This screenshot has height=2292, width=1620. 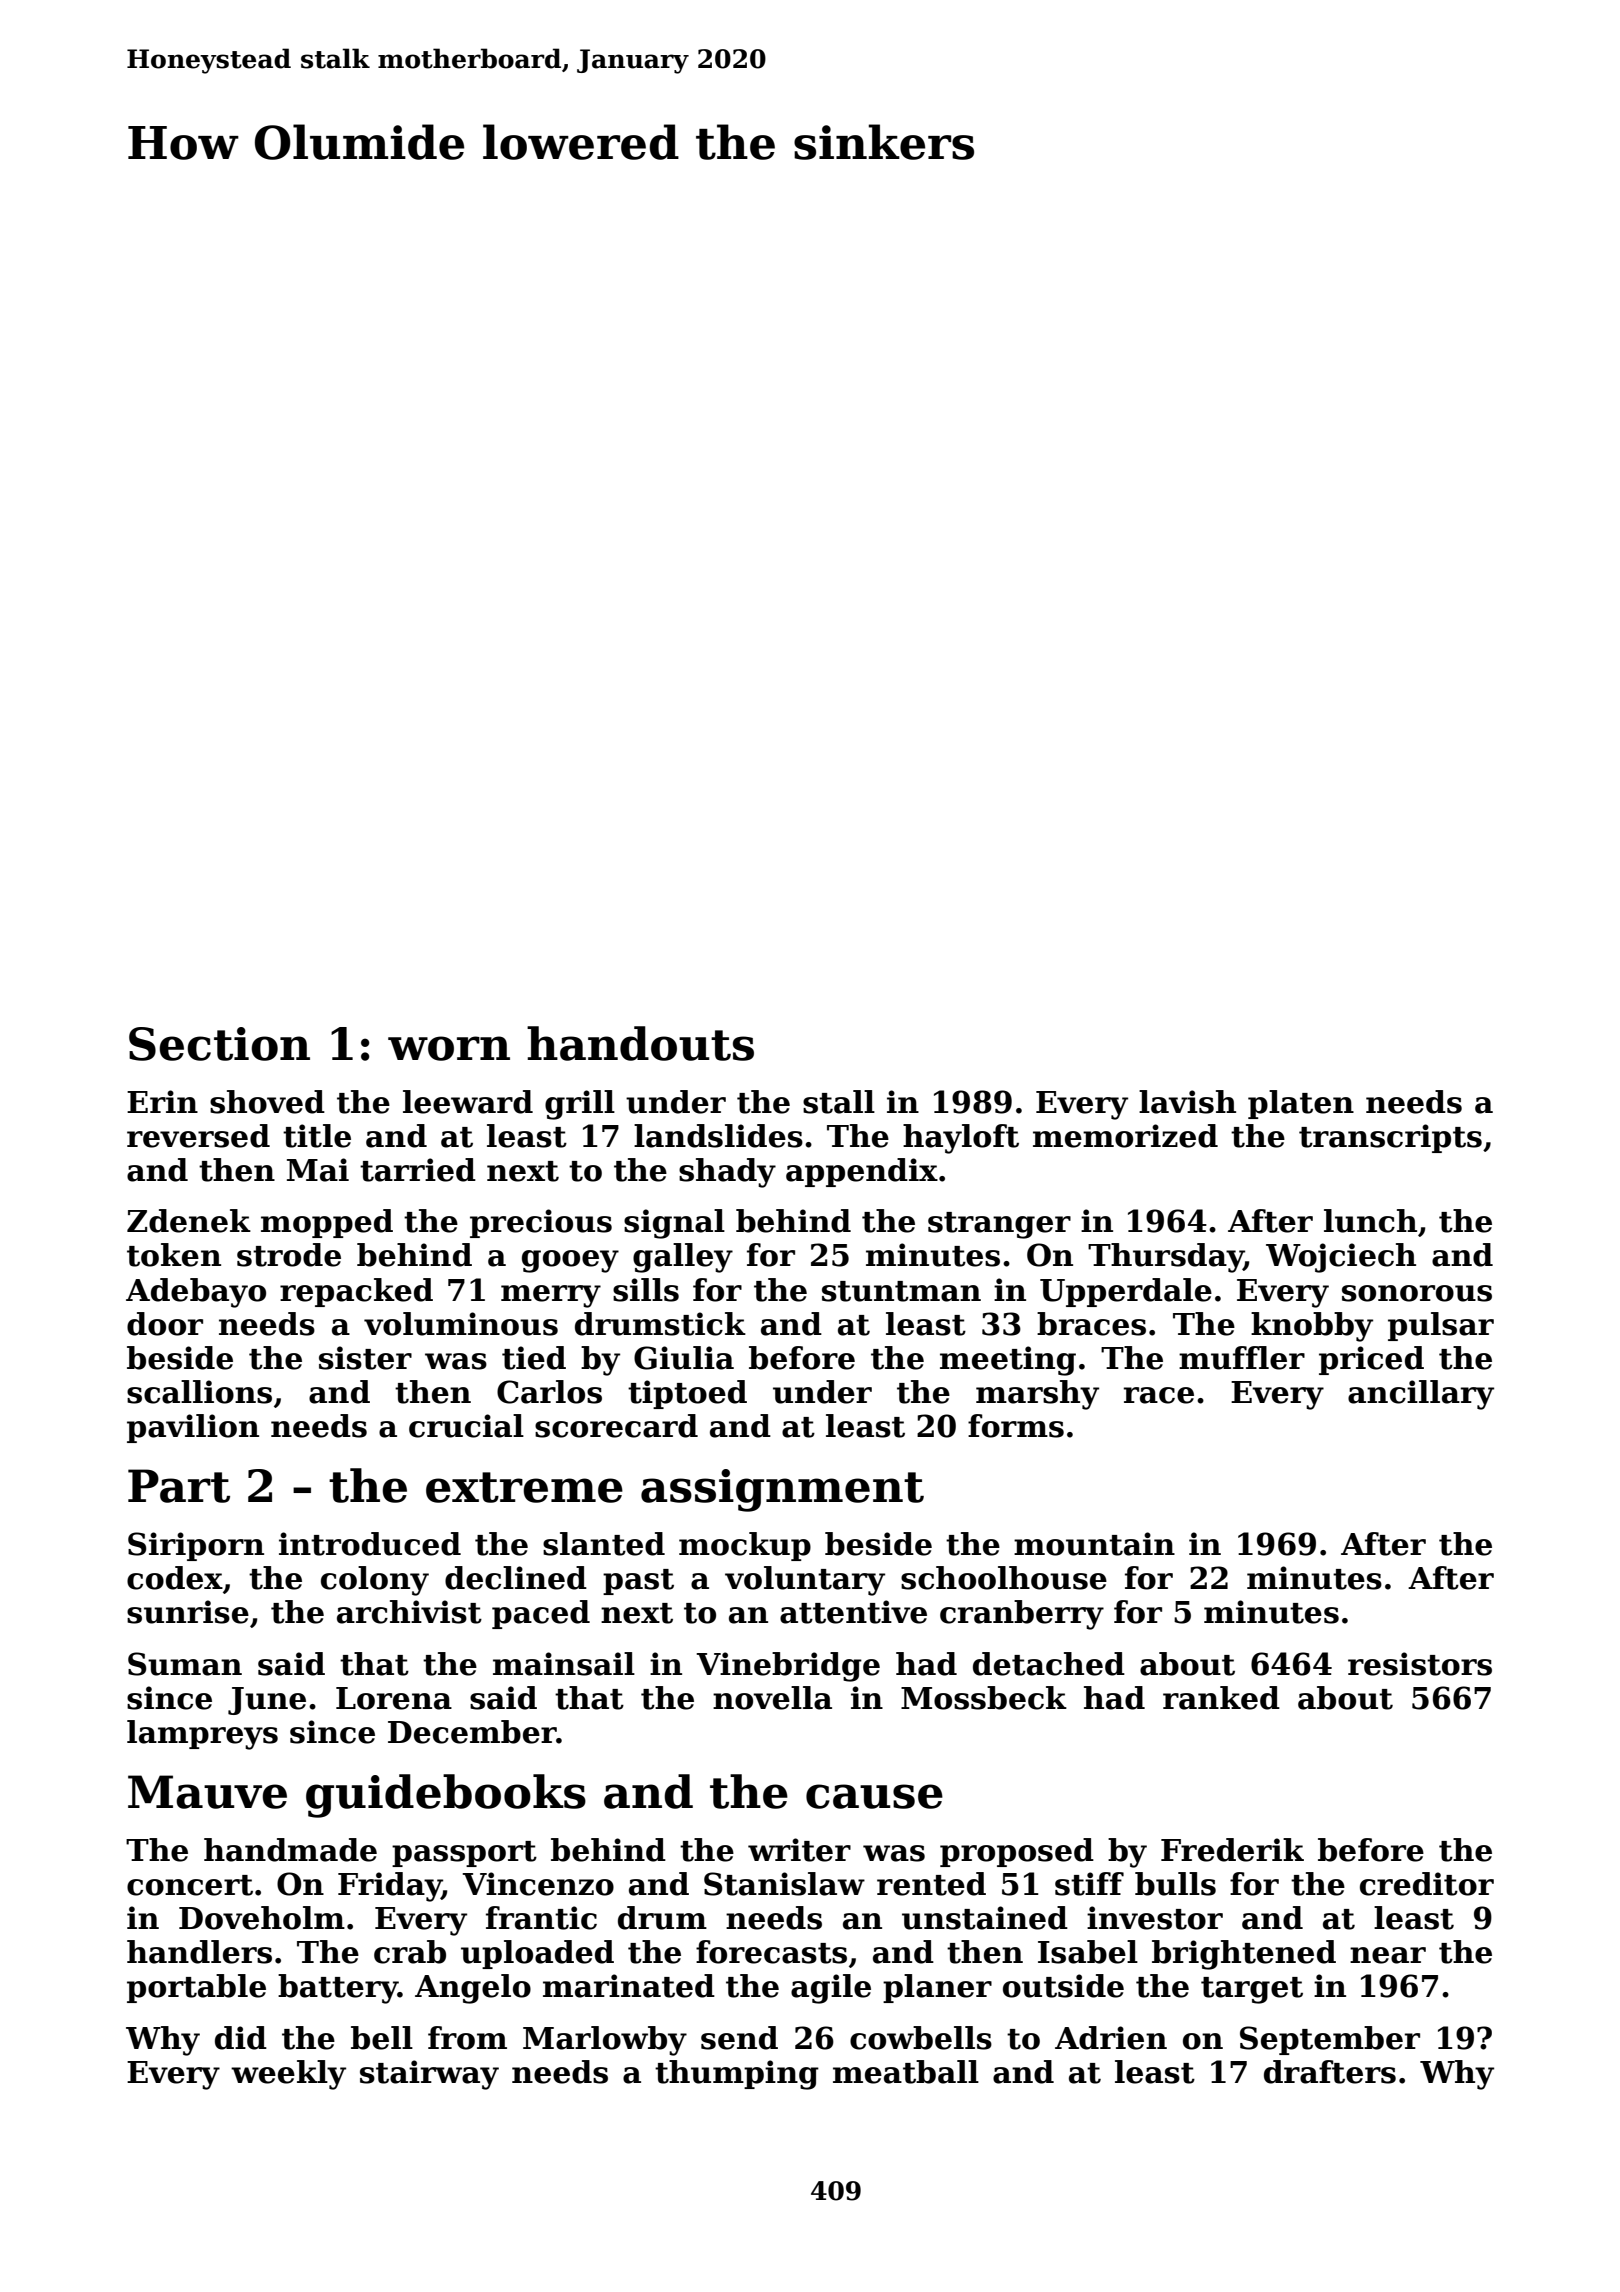 What do you see at coordinates (317, 1136) in the screenshot?
I see `title` at bounding box center [317, 1136].
